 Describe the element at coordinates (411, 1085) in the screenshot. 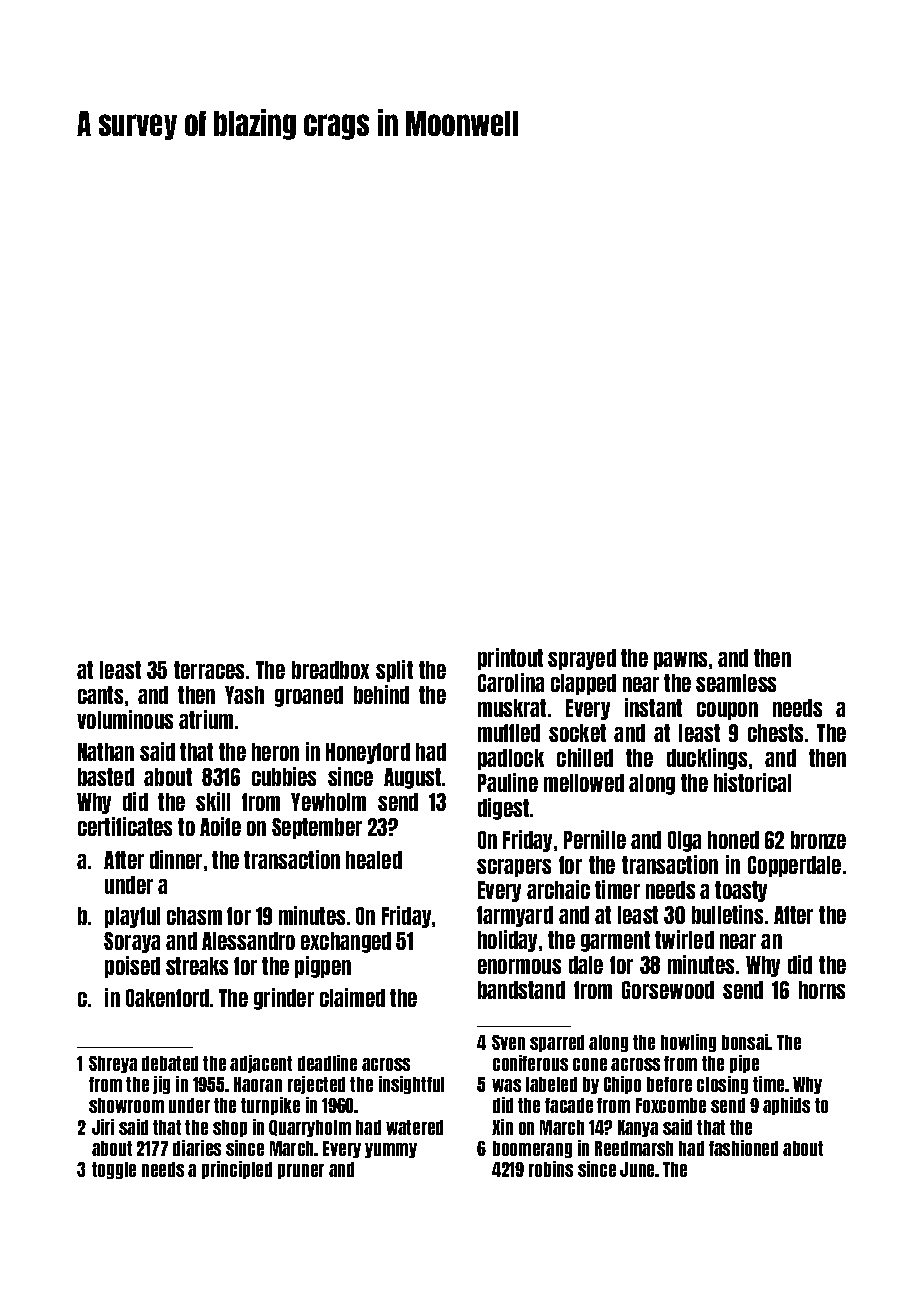

I see `insightful` at that location.
